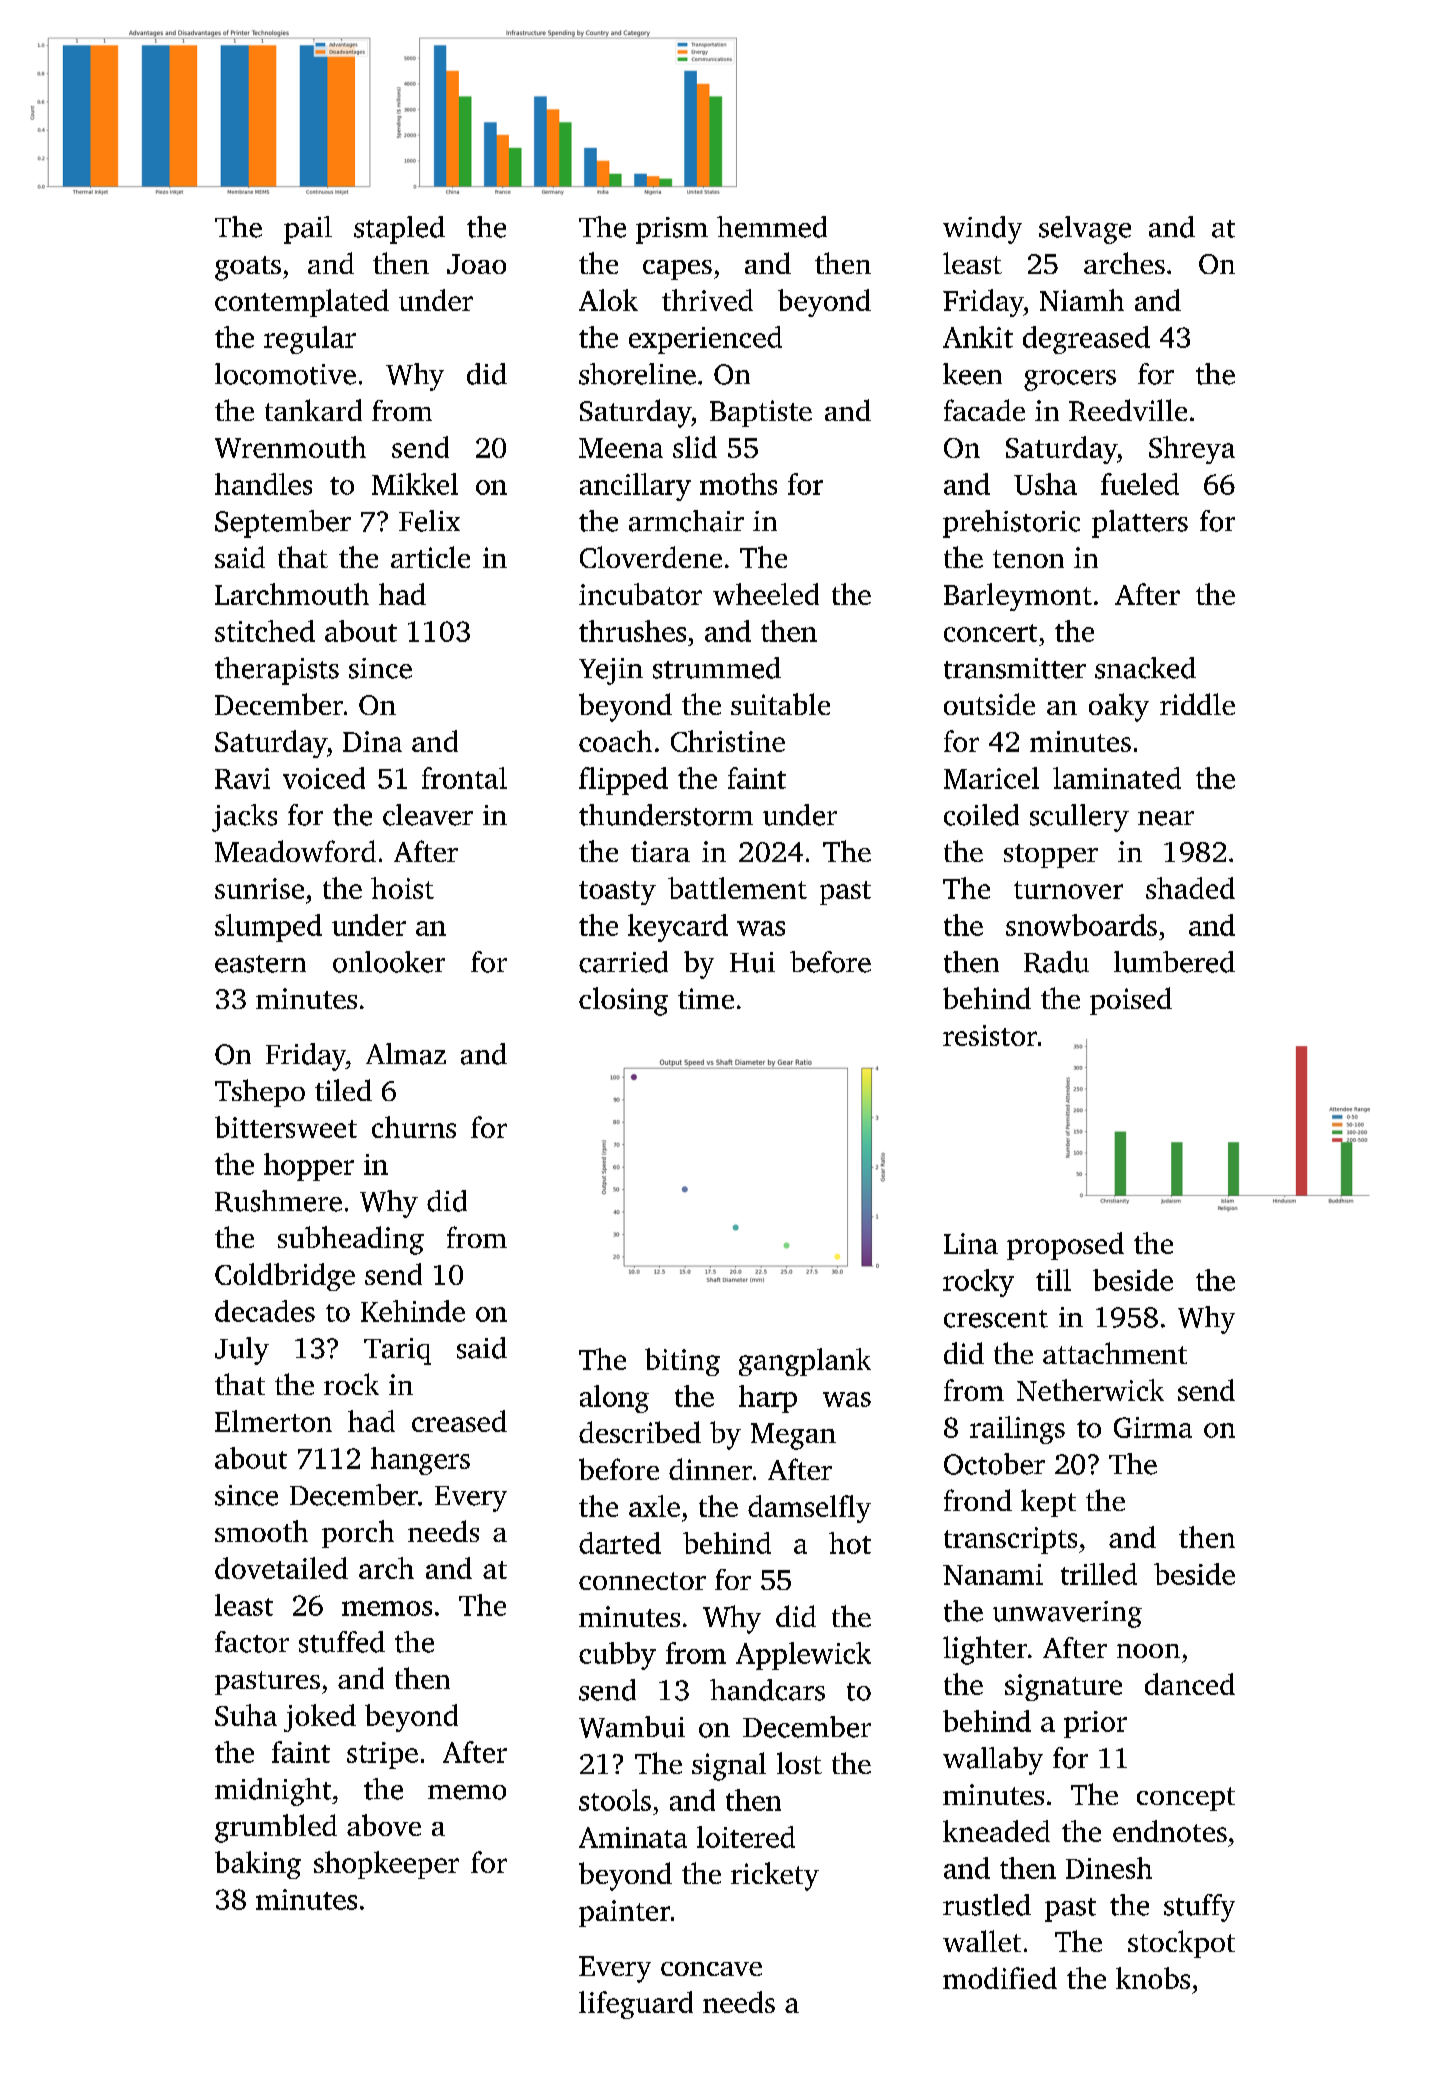  I want to click on Christine, so click(728, 741).
